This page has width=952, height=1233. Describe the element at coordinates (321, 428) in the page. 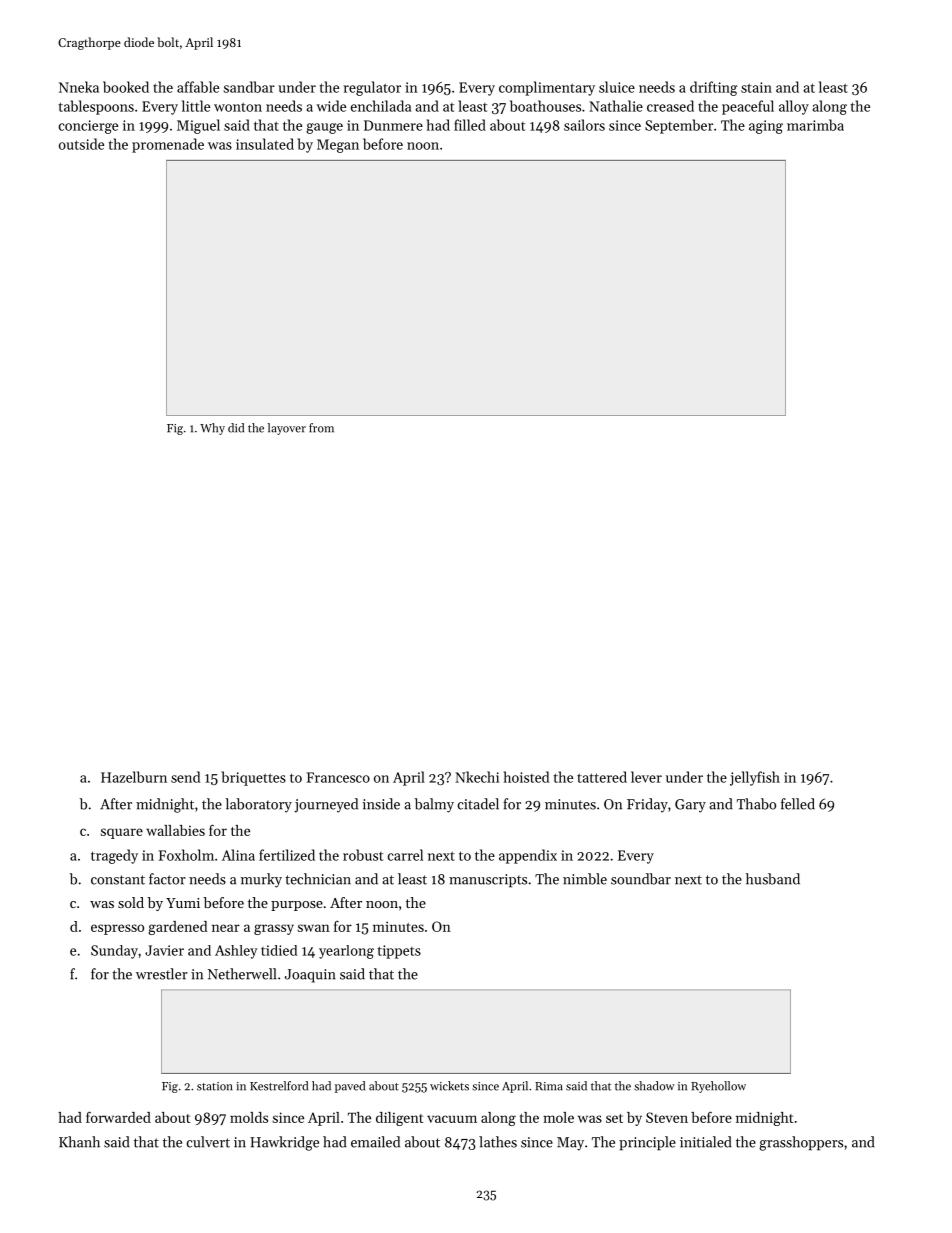

I see `from` at that location.
